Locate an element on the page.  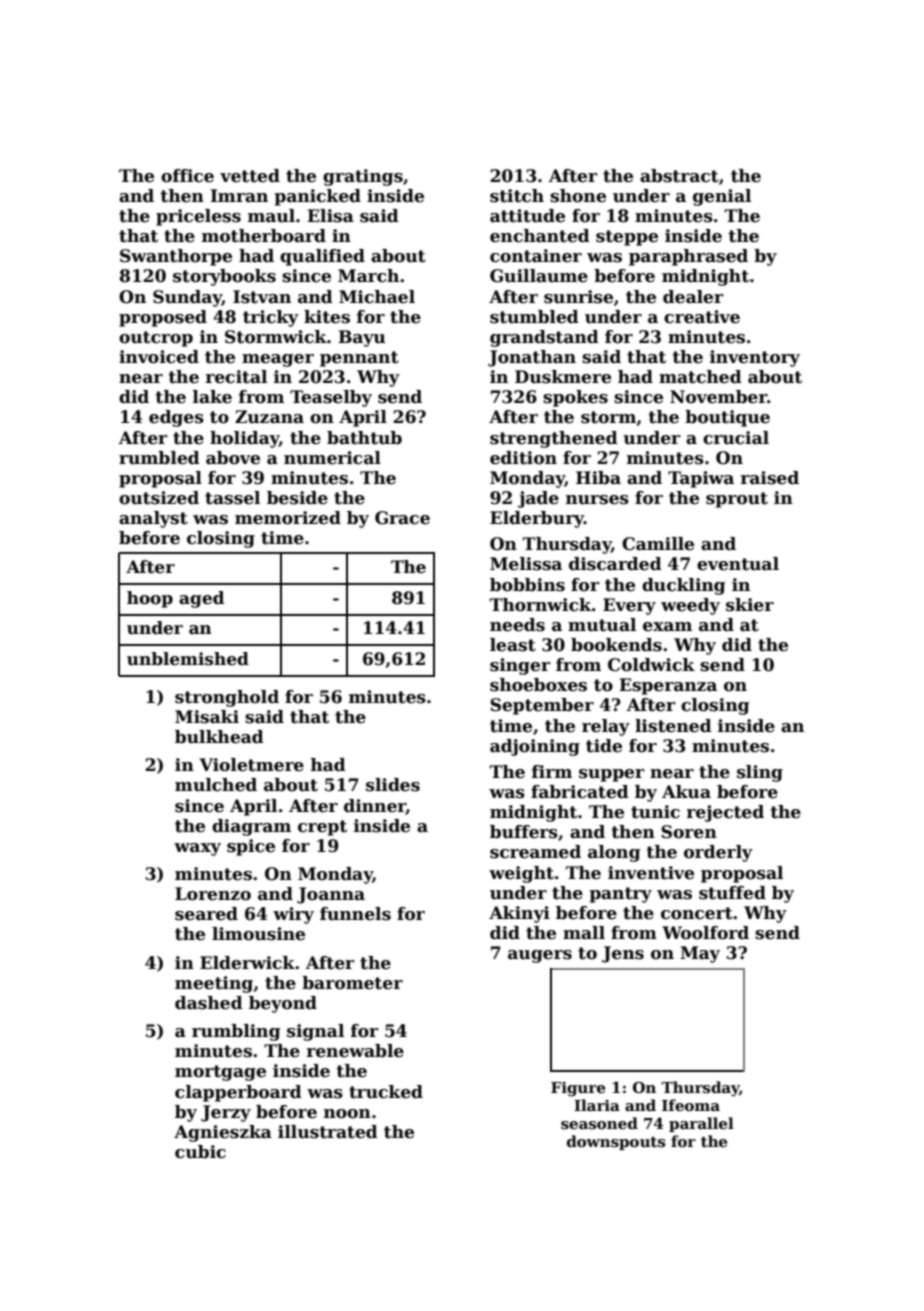
cubic is located at coordinates (200, 1152).
